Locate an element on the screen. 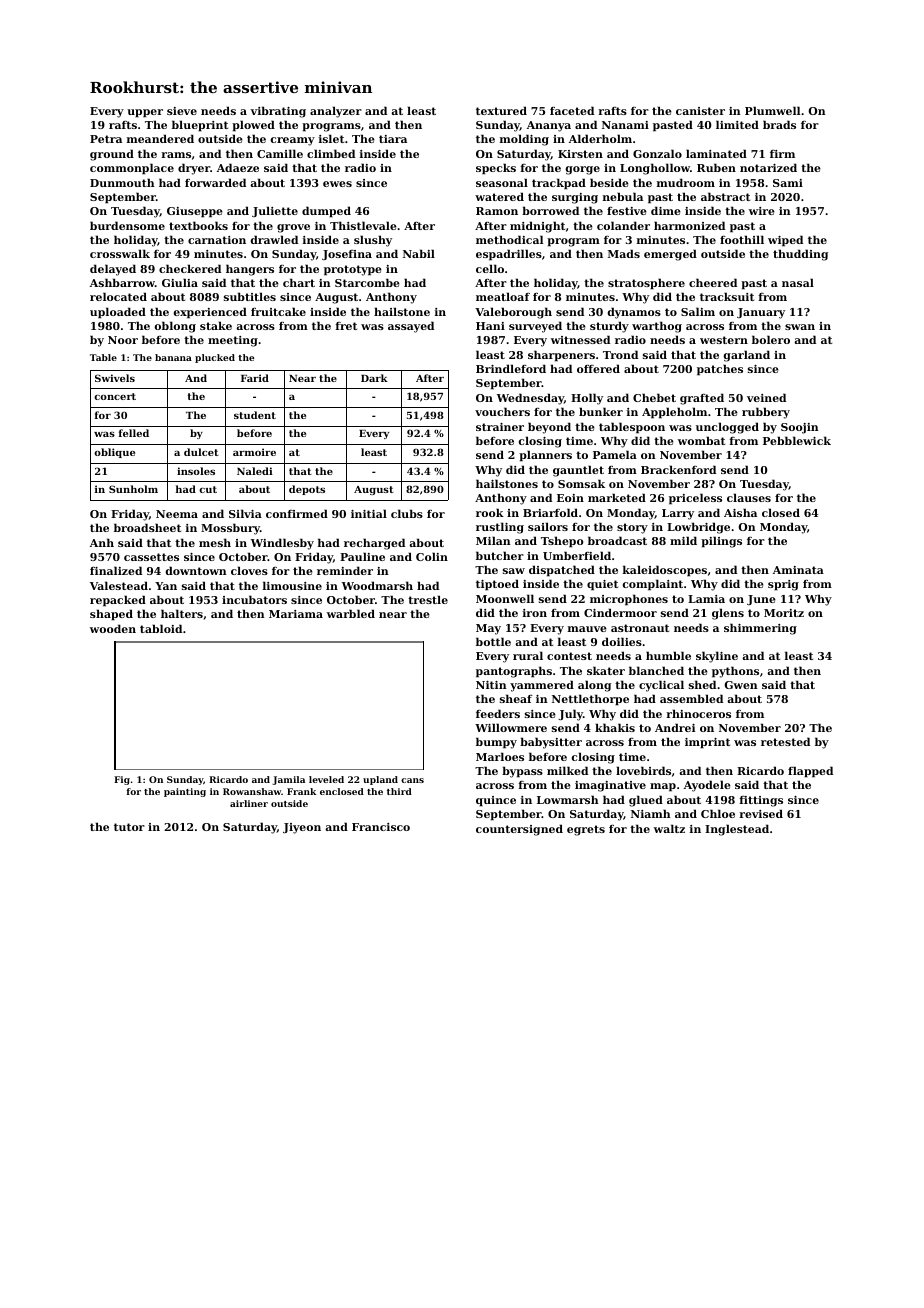 The image size is (924, 1308). Dunmouth is located at coordinates (122, 182).
